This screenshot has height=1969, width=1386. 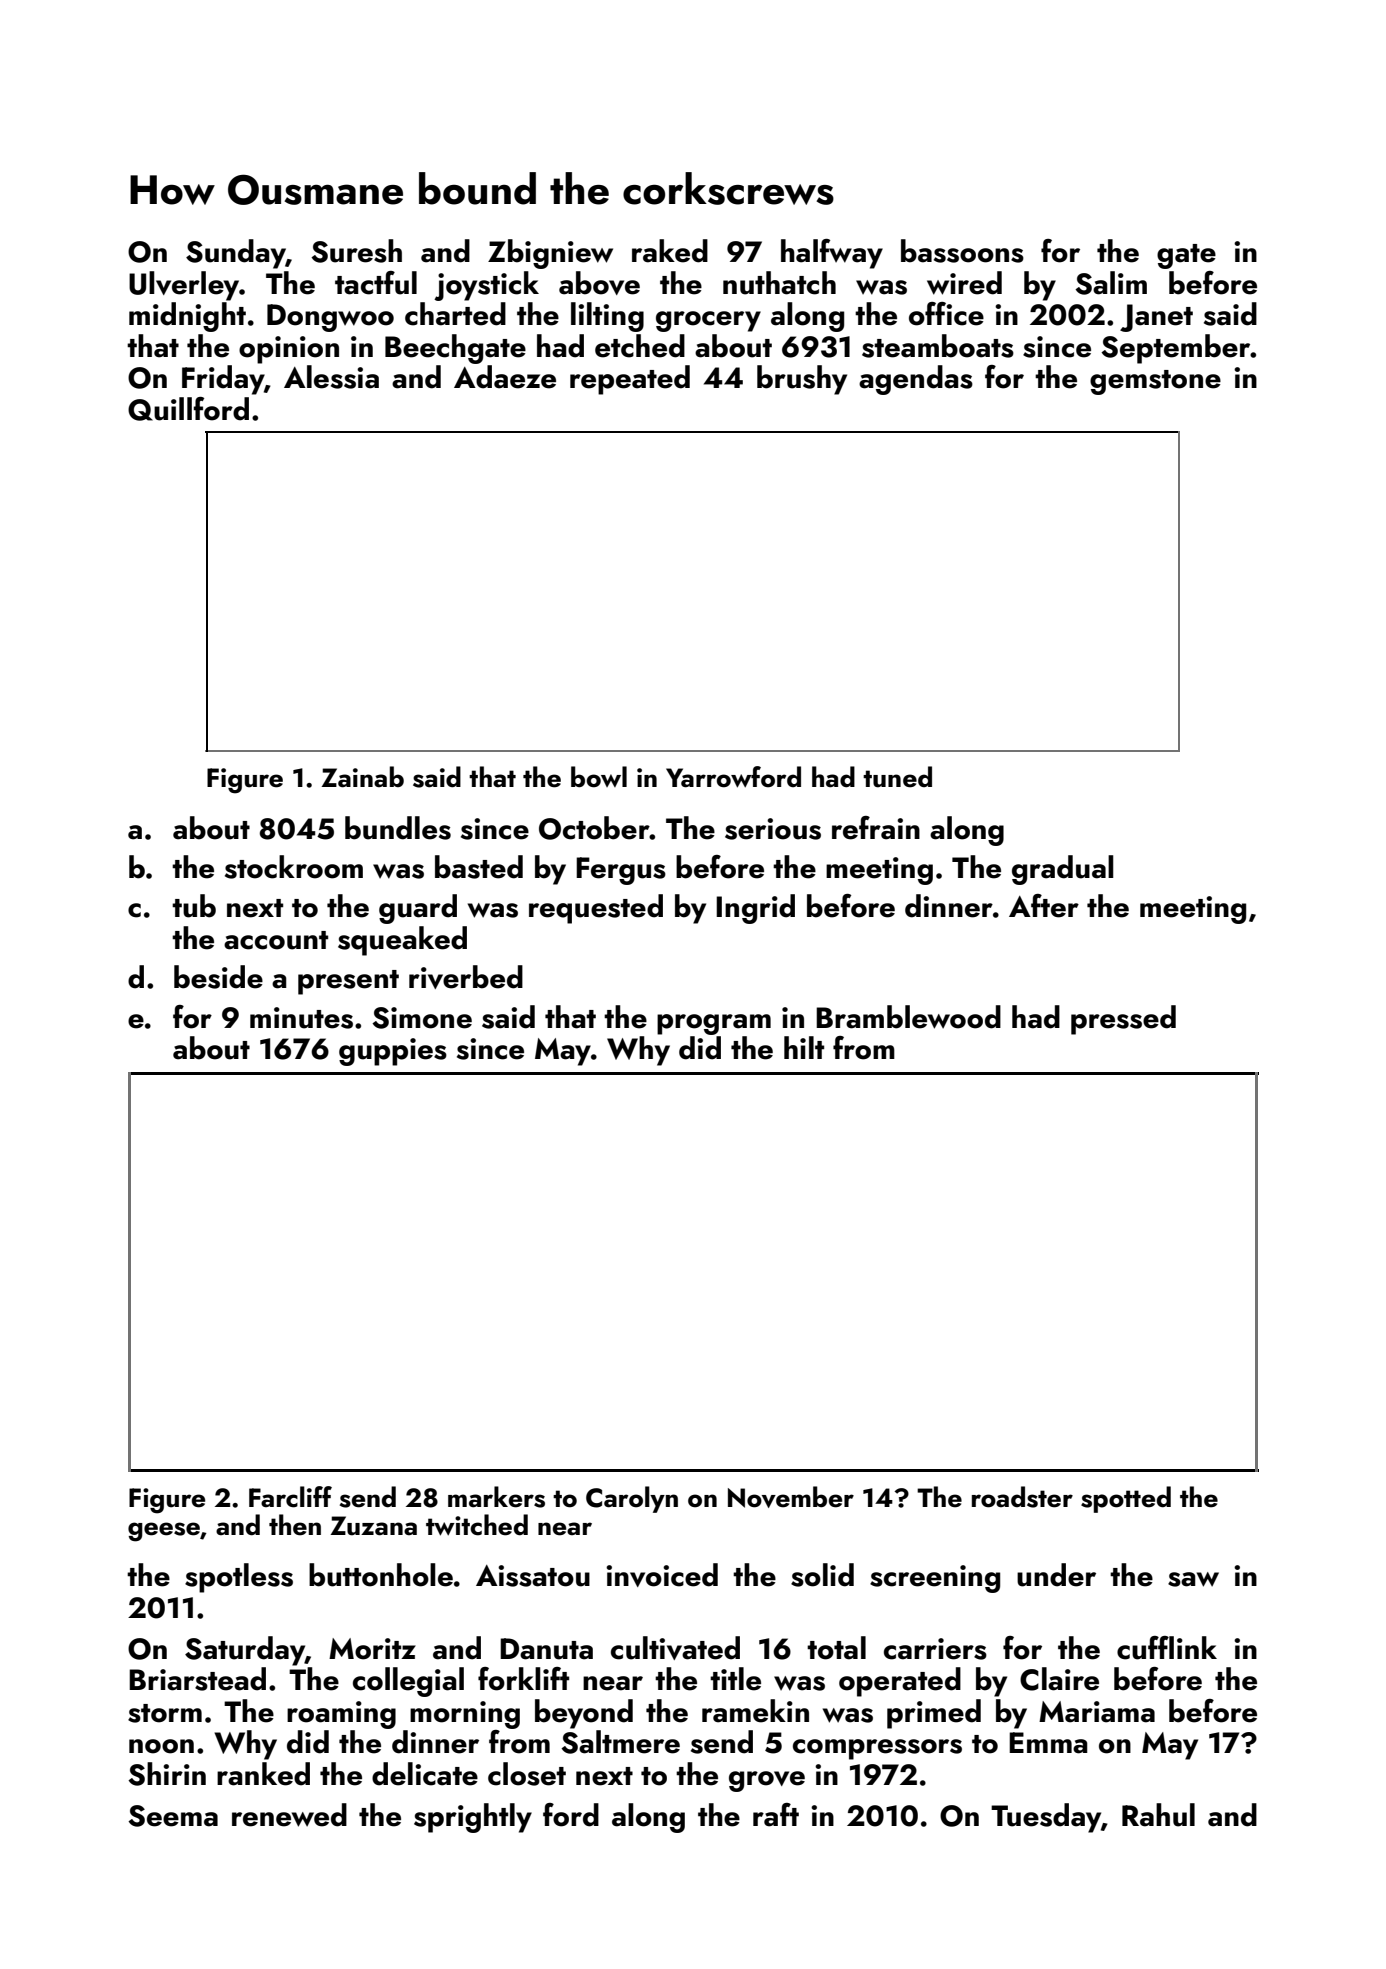 What do you see at coordinates (632, 1499) in the screenshot?
I see `Carolyn` at bounding box center [632, 1499].
